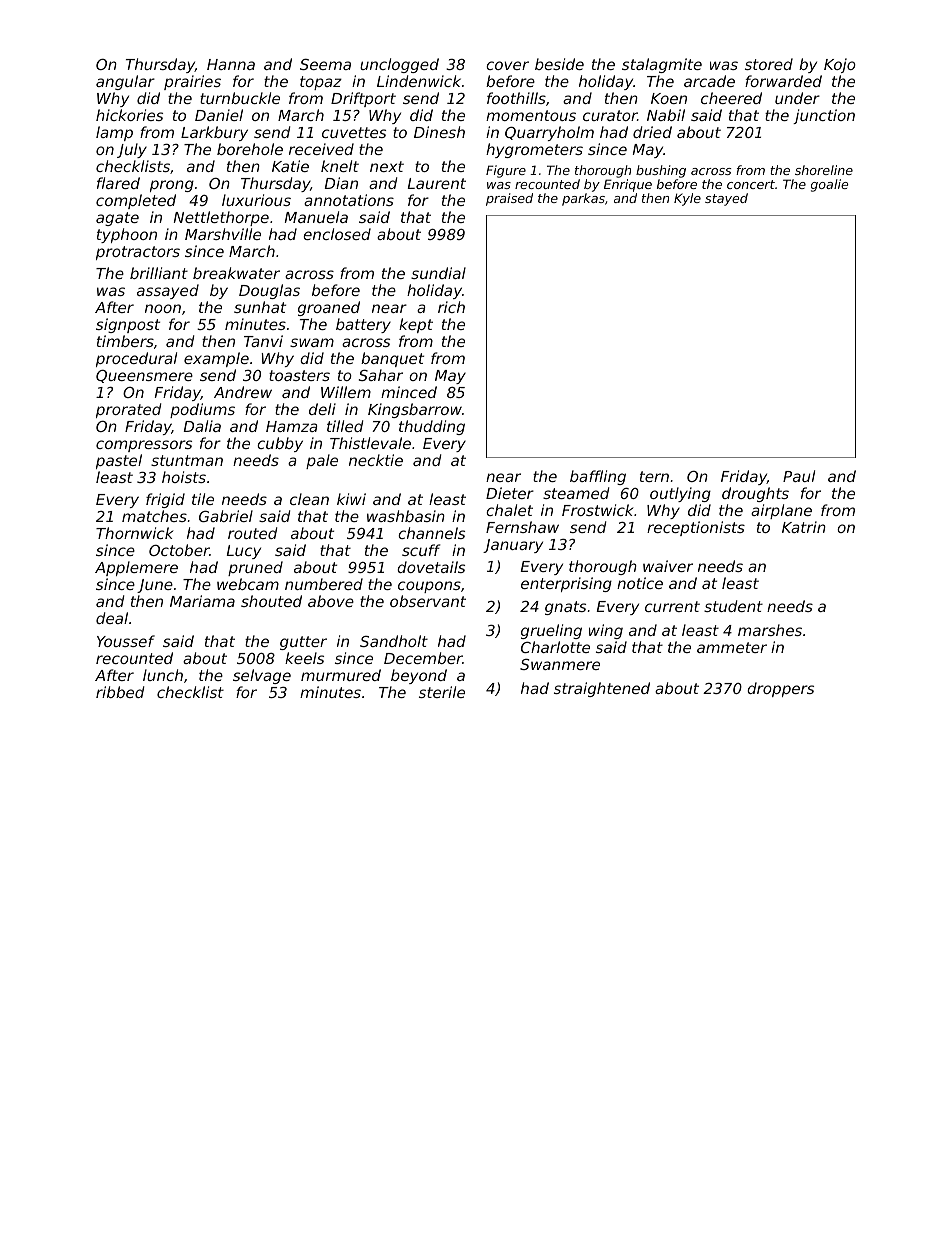 Image resolution: width=952 pixels, height=1233 pixels. What do you see at coordinates (451, 307) in the document?
I see `rich` at bounding box center [451, 307].
